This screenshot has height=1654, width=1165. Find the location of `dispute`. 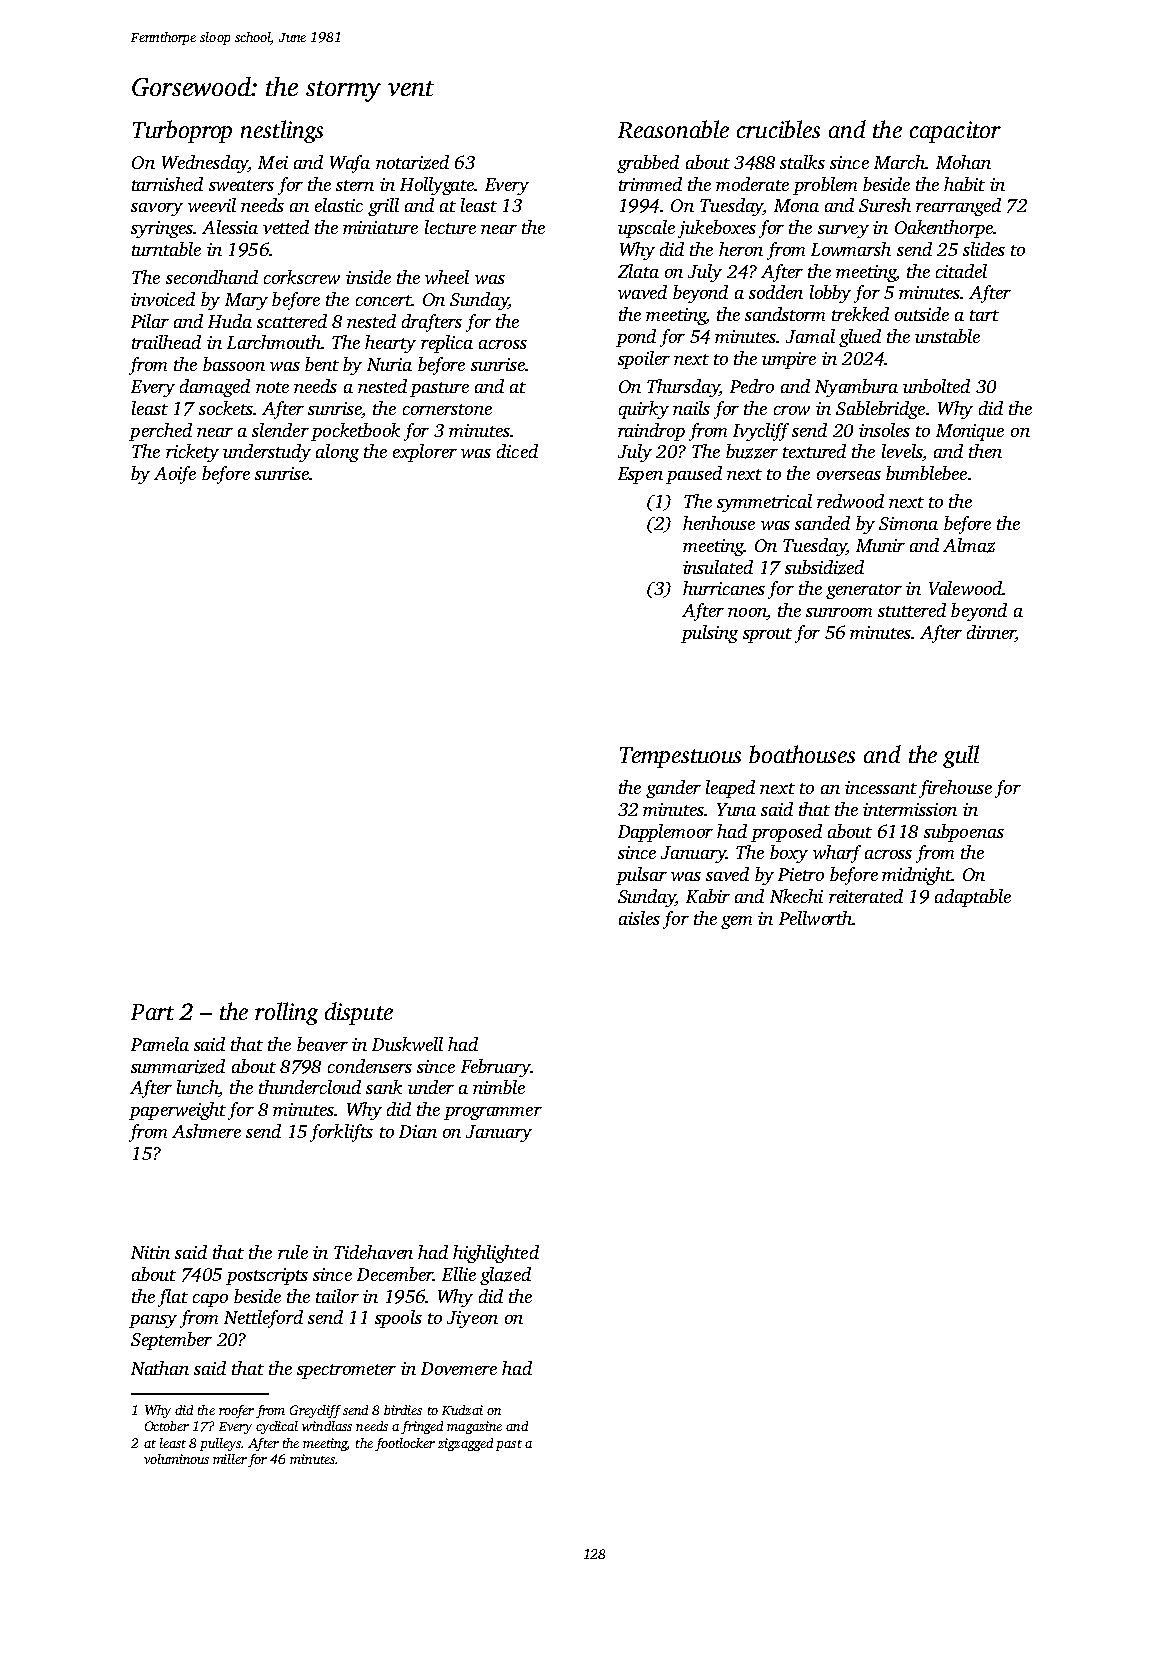

dispute is located at coordinates (359, 1013).
